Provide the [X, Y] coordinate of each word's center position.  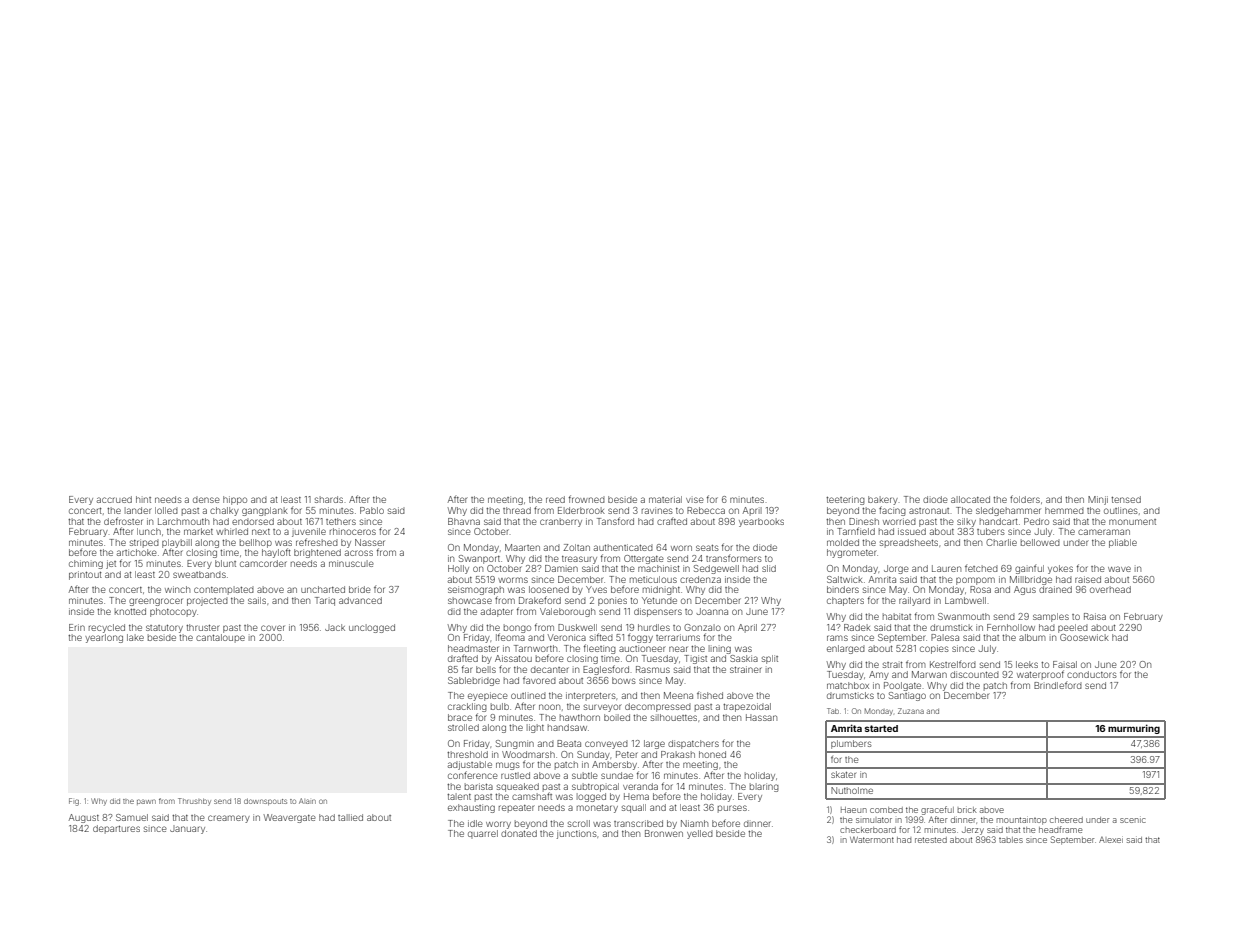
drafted [463, 658]
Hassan [761, 717]
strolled [463, 727]
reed [555, 499]
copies [934, 649]
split [770, 659]
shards [329, 499]
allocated [970, 499]
